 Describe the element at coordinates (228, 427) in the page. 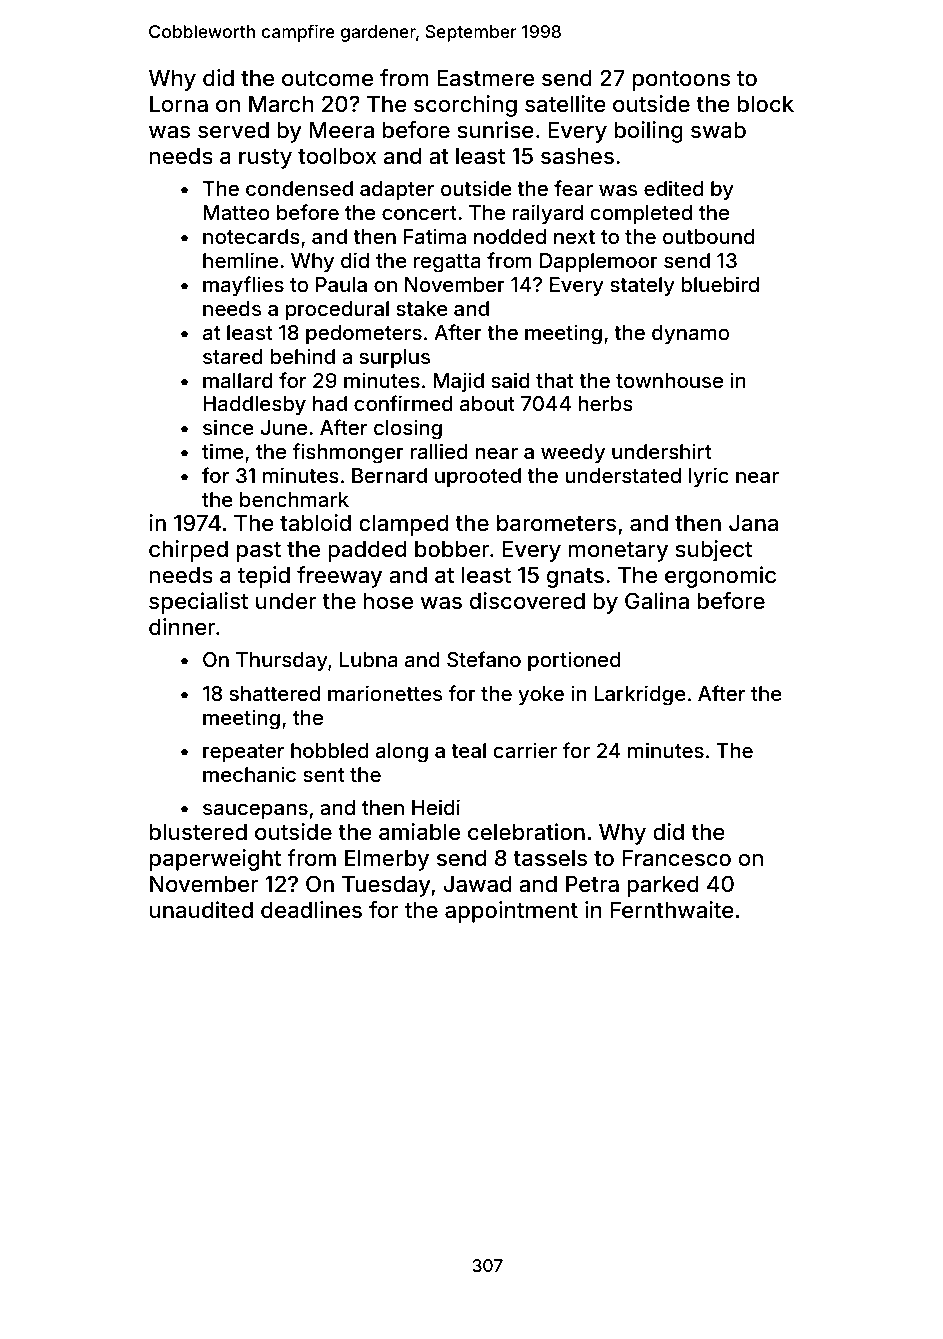

I see `since` at that location.
